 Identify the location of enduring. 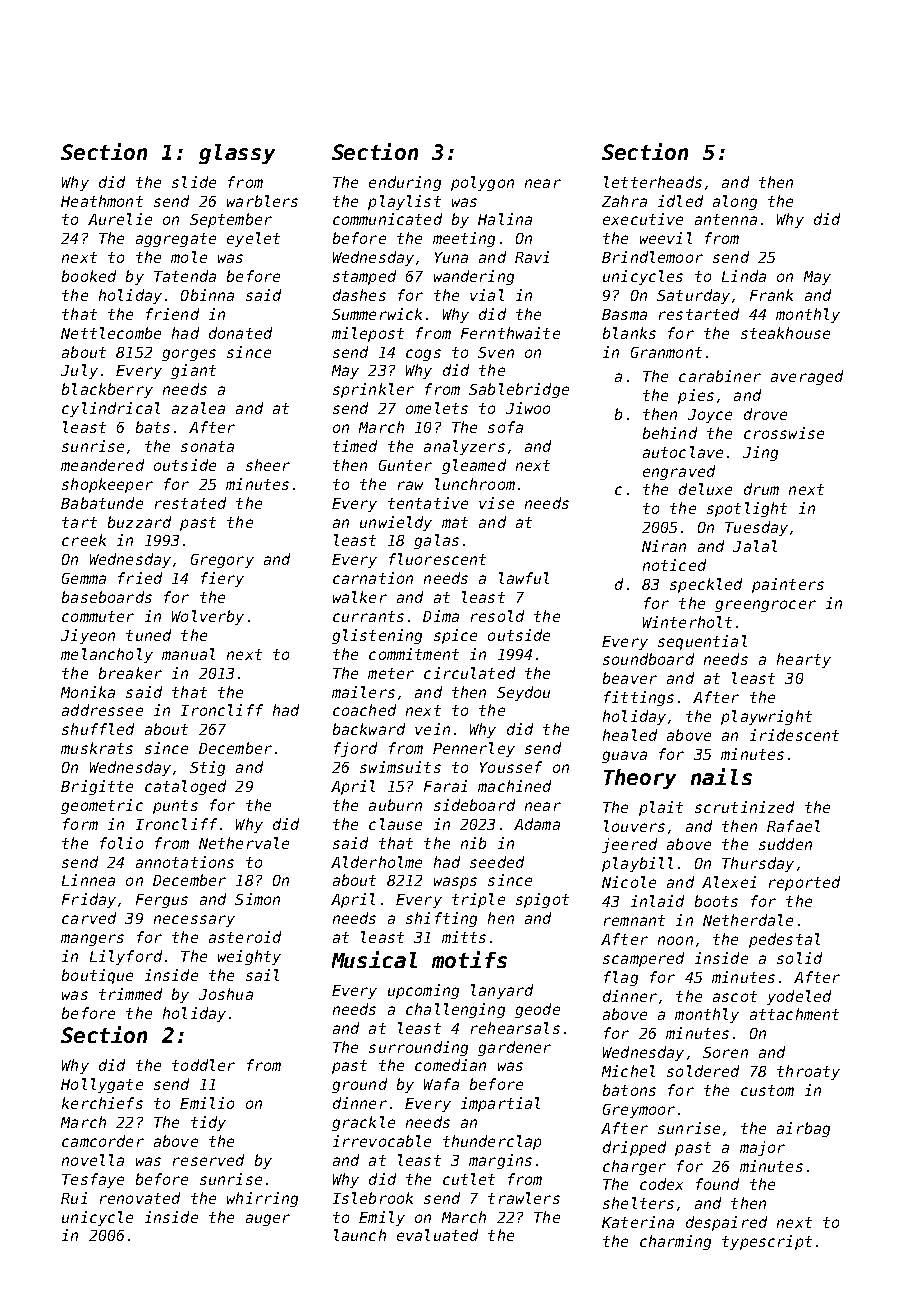
(405, 183).
